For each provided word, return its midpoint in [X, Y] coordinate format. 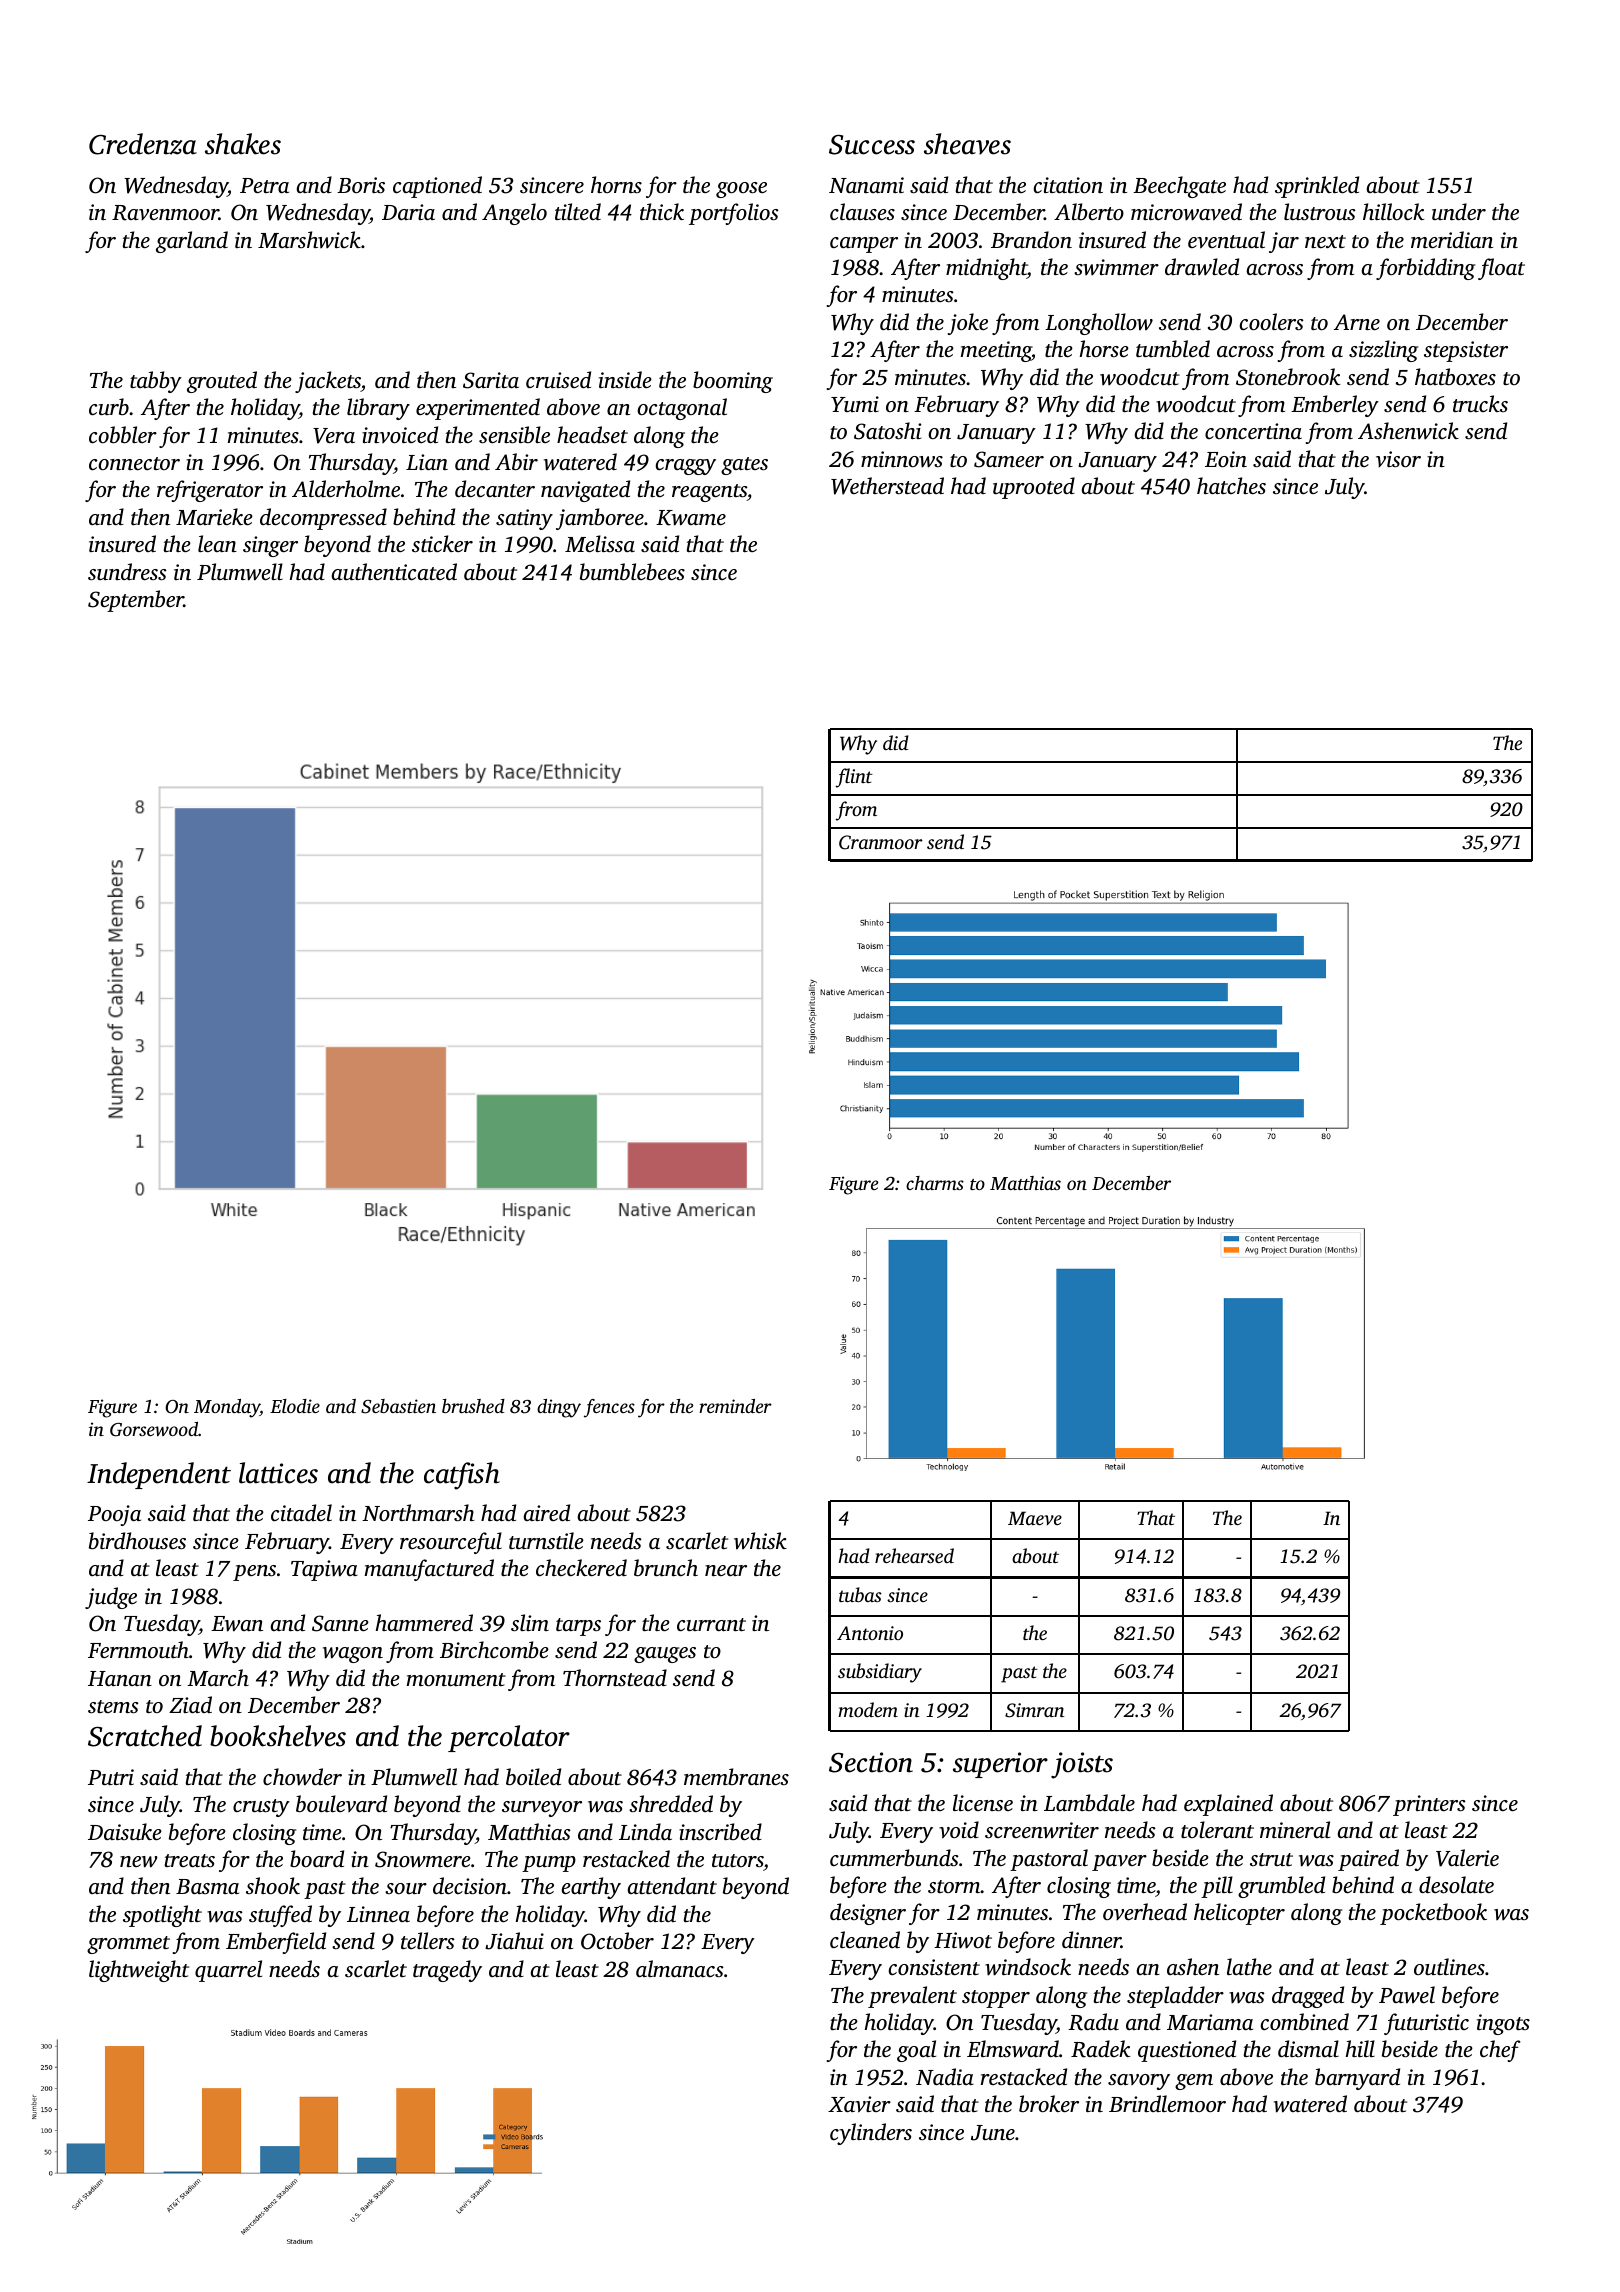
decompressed [323, 519]
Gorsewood [154, 1429]
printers [1429, 1805]
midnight [986, 269]
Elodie [295, 1406]
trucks [1480, 403]
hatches [1231, 485]
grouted [222, 382]
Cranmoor [881, 842]
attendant [672, 1885]
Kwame [691, 518]
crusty [261, 1808]
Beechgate [1179, 187]
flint [854, 778]
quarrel [228, 1971]
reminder [735, 1406]
